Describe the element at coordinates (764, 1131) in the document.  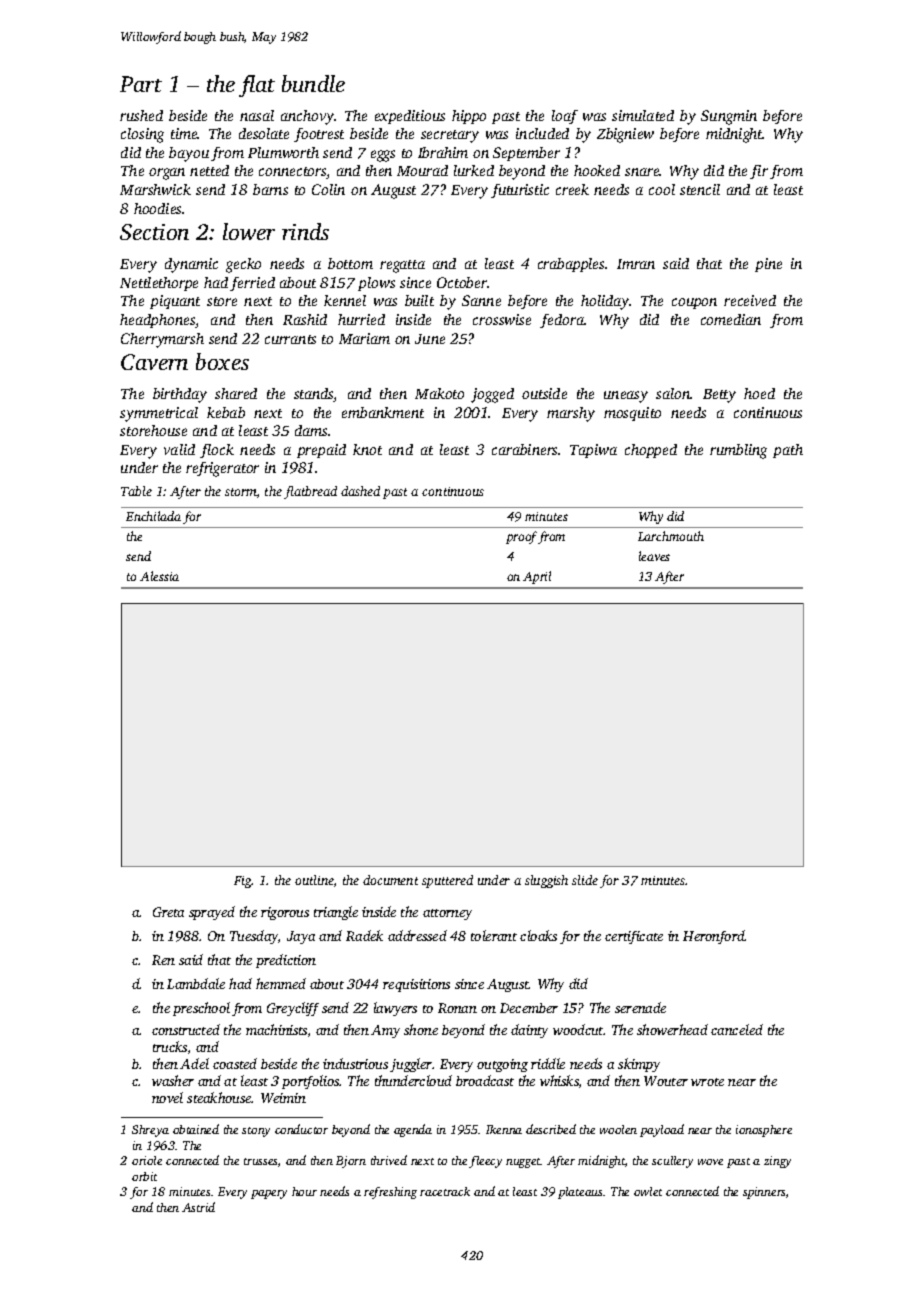
I see `ionosphere` at that location.
